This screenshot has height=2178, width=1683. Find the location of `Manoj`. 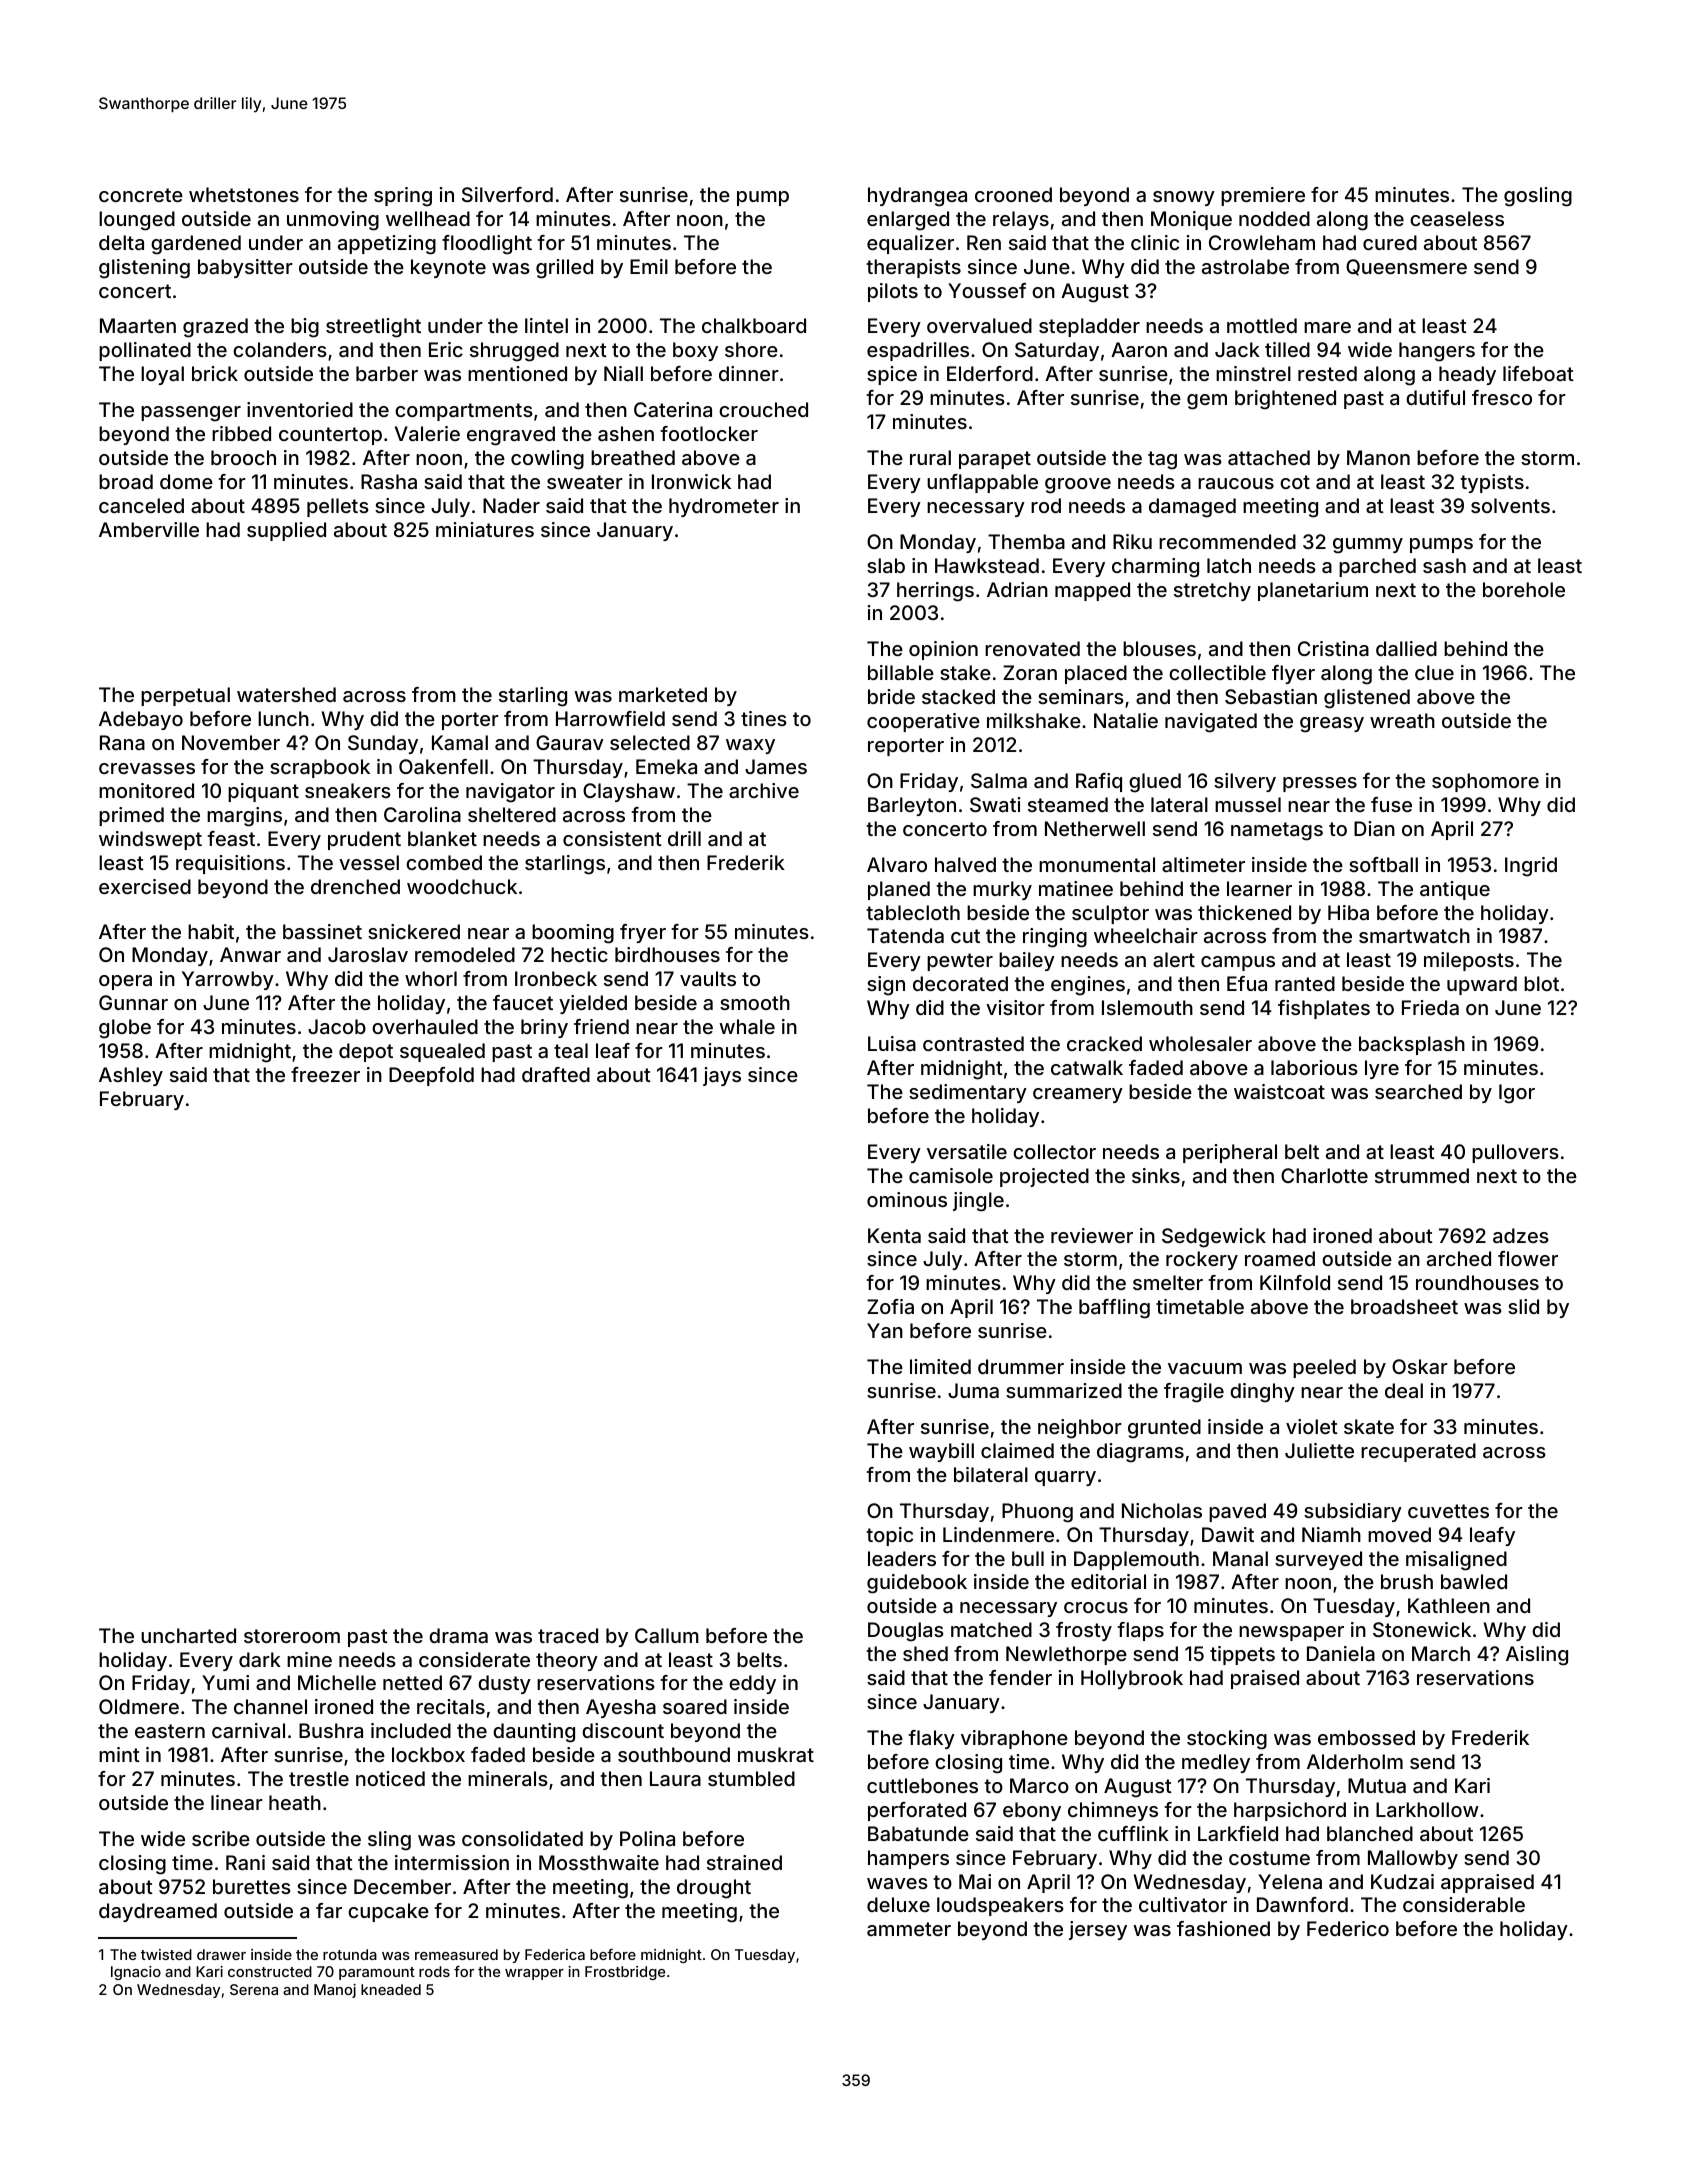

Manoj is located at coordinates (335, 1991).
